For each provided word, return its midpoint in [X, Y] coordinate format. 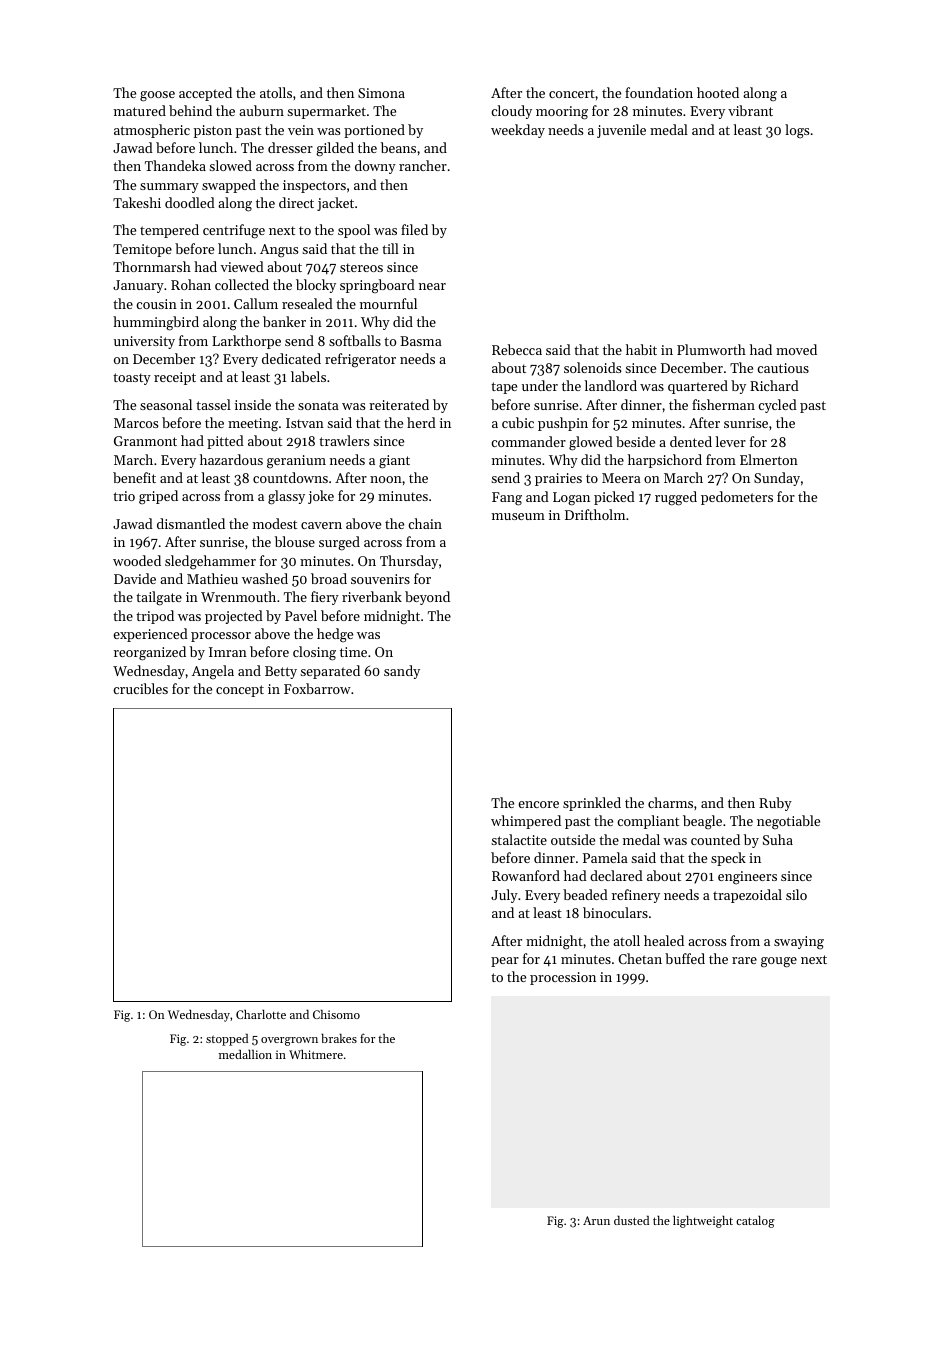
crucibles [140, 688]
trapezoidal [747, 896]
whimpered [526, 822]
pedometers [737, 498]
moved [796, 349]
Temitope [142, 250]
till [390, 248]
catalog [755, 1221]
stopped [227, 1040]
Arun [596, 1220]
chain [425, 523]
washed [265, 578]
